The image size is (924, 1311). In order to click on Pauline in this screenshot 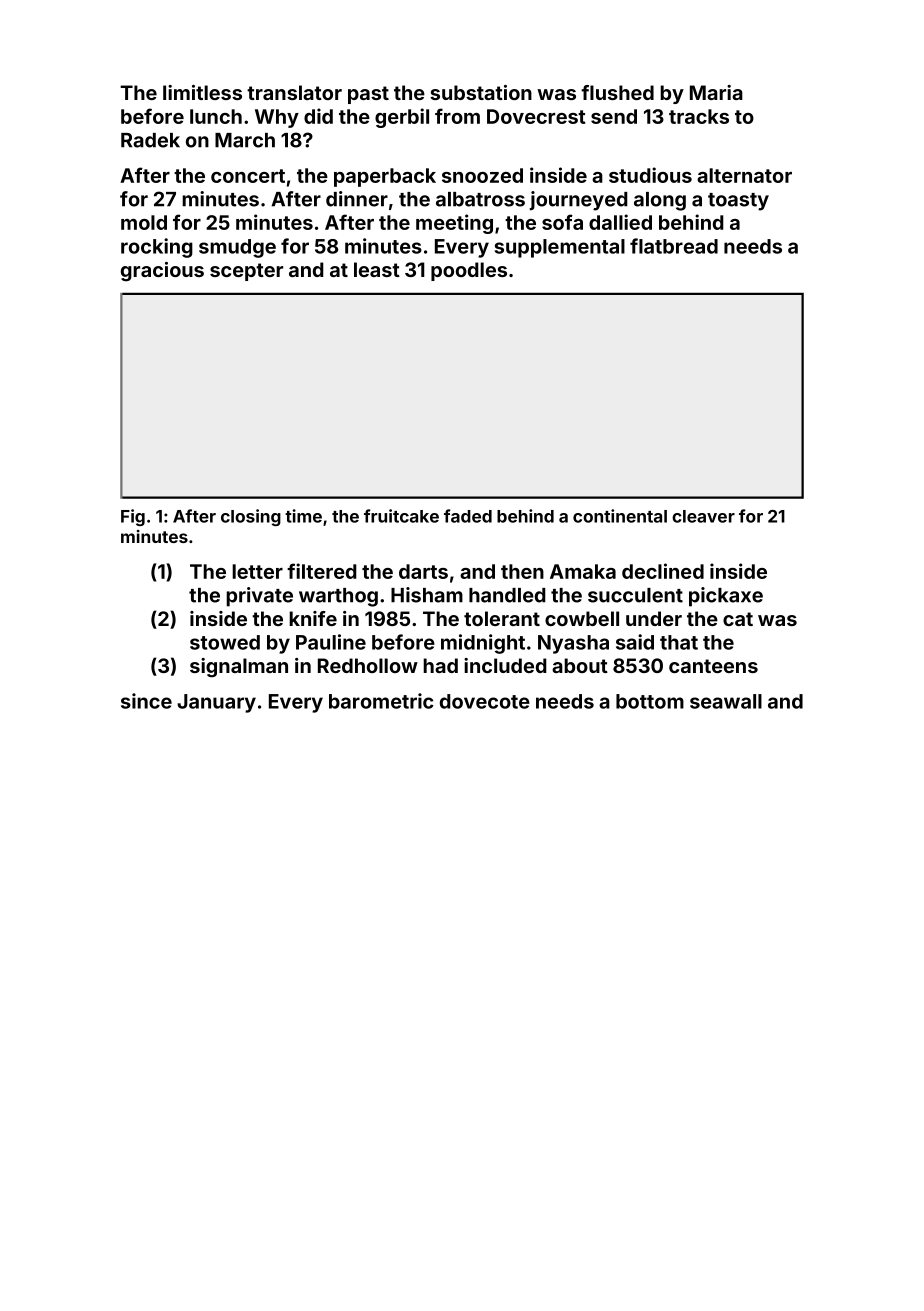, I will do `click(331, 642)`.
